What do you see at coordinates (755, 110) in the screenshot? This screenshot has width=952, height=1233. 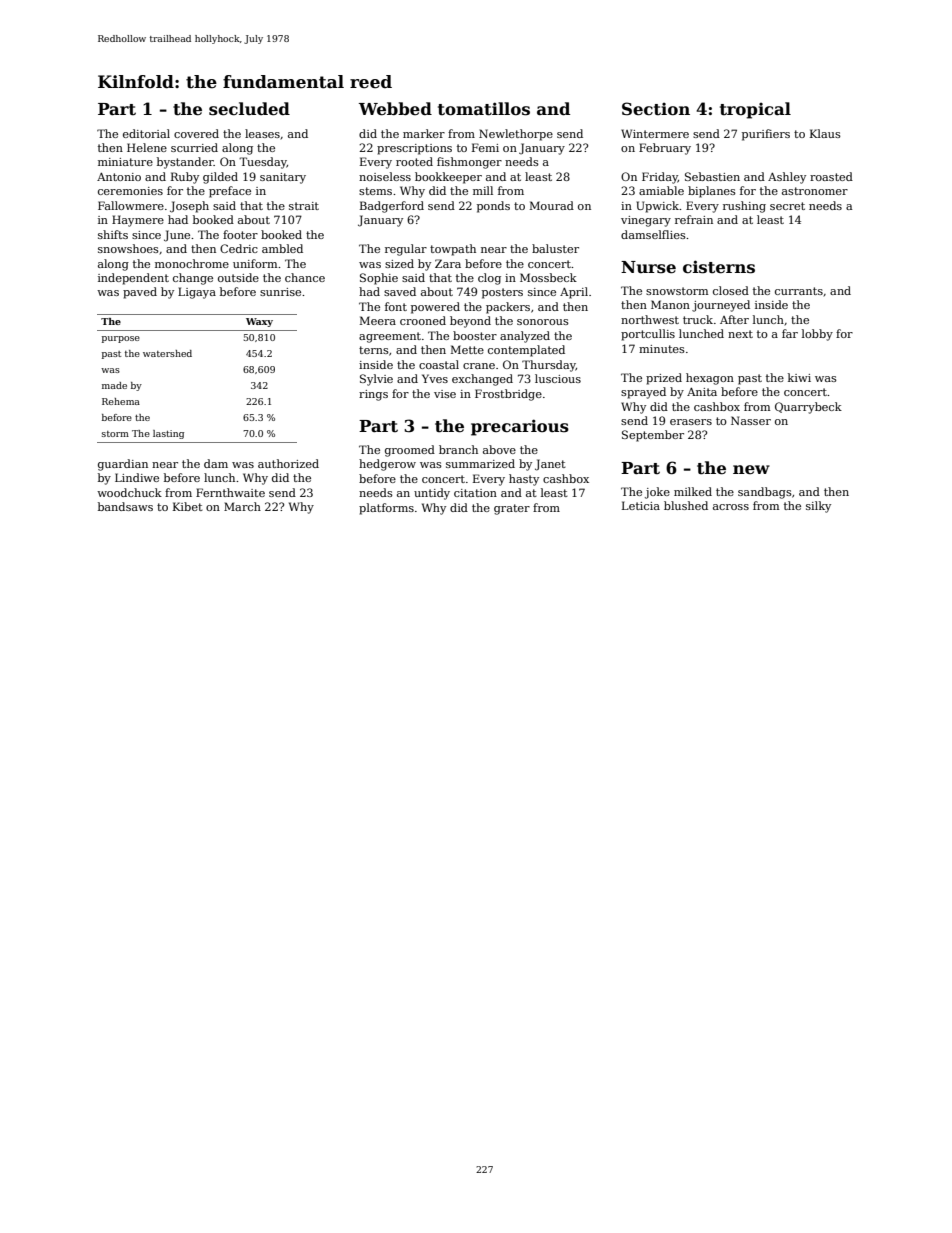 I see `tropical` at bounding box center [755, 110].
